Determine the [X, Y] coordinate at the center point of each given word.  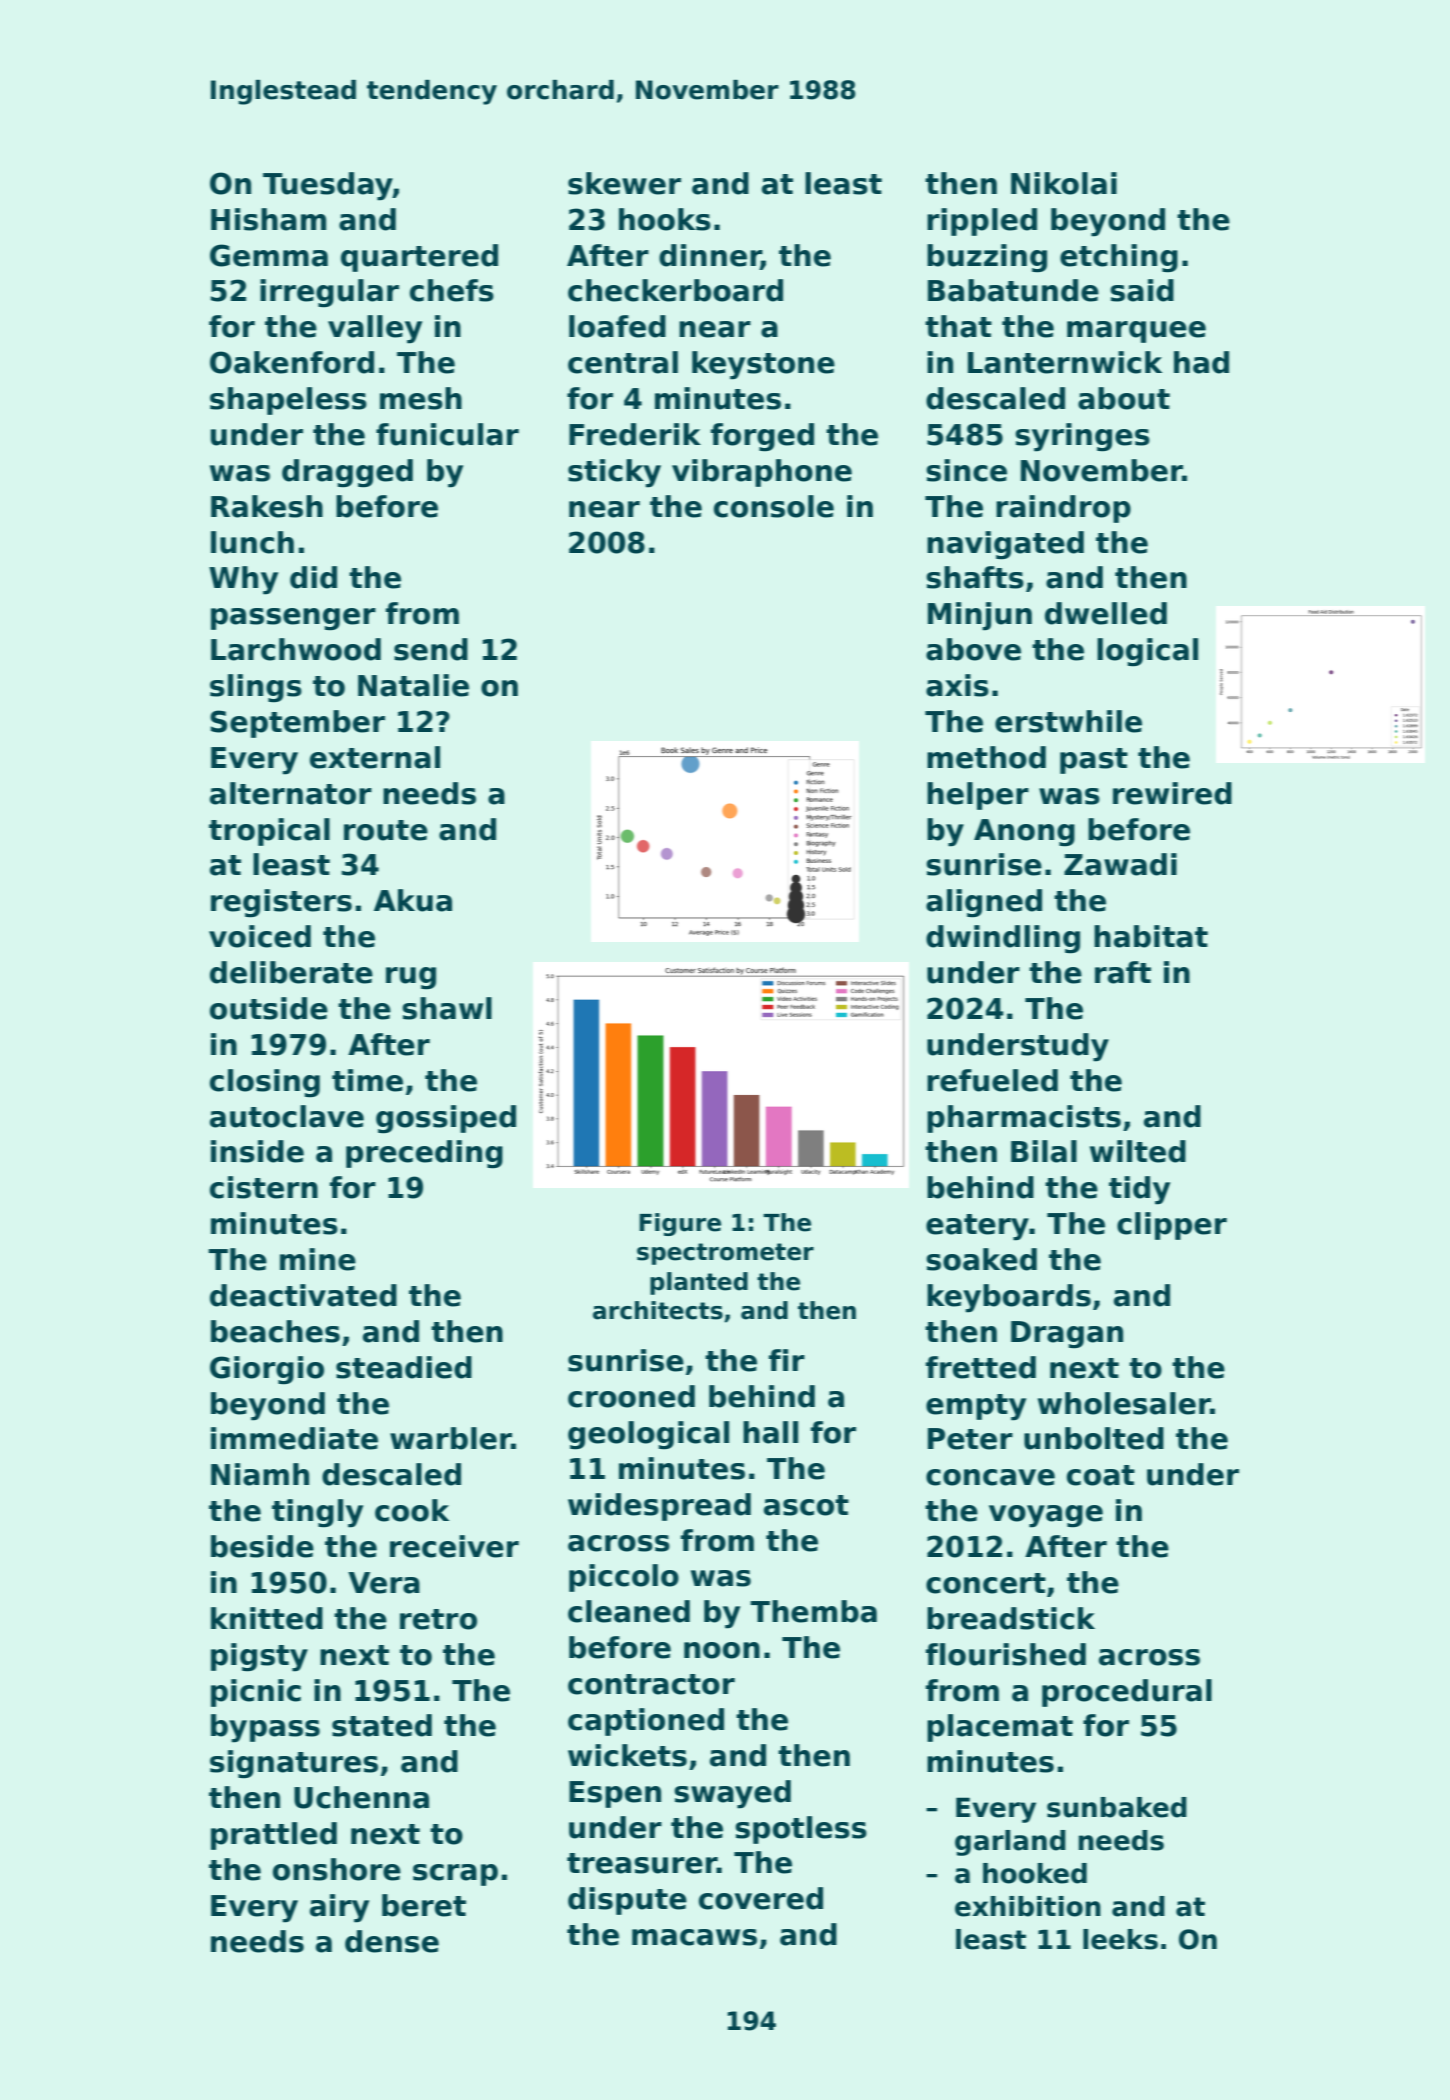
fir [787, 1360]
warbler [451, 1438]
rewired [1172, 793]
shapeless [288, 401]
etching [1119, 258]
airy [339, 1908]
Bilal [1044, 1151]
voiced [260, 936]
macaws [694, 1937]
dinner [710, 256]
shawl [447, 1008]
